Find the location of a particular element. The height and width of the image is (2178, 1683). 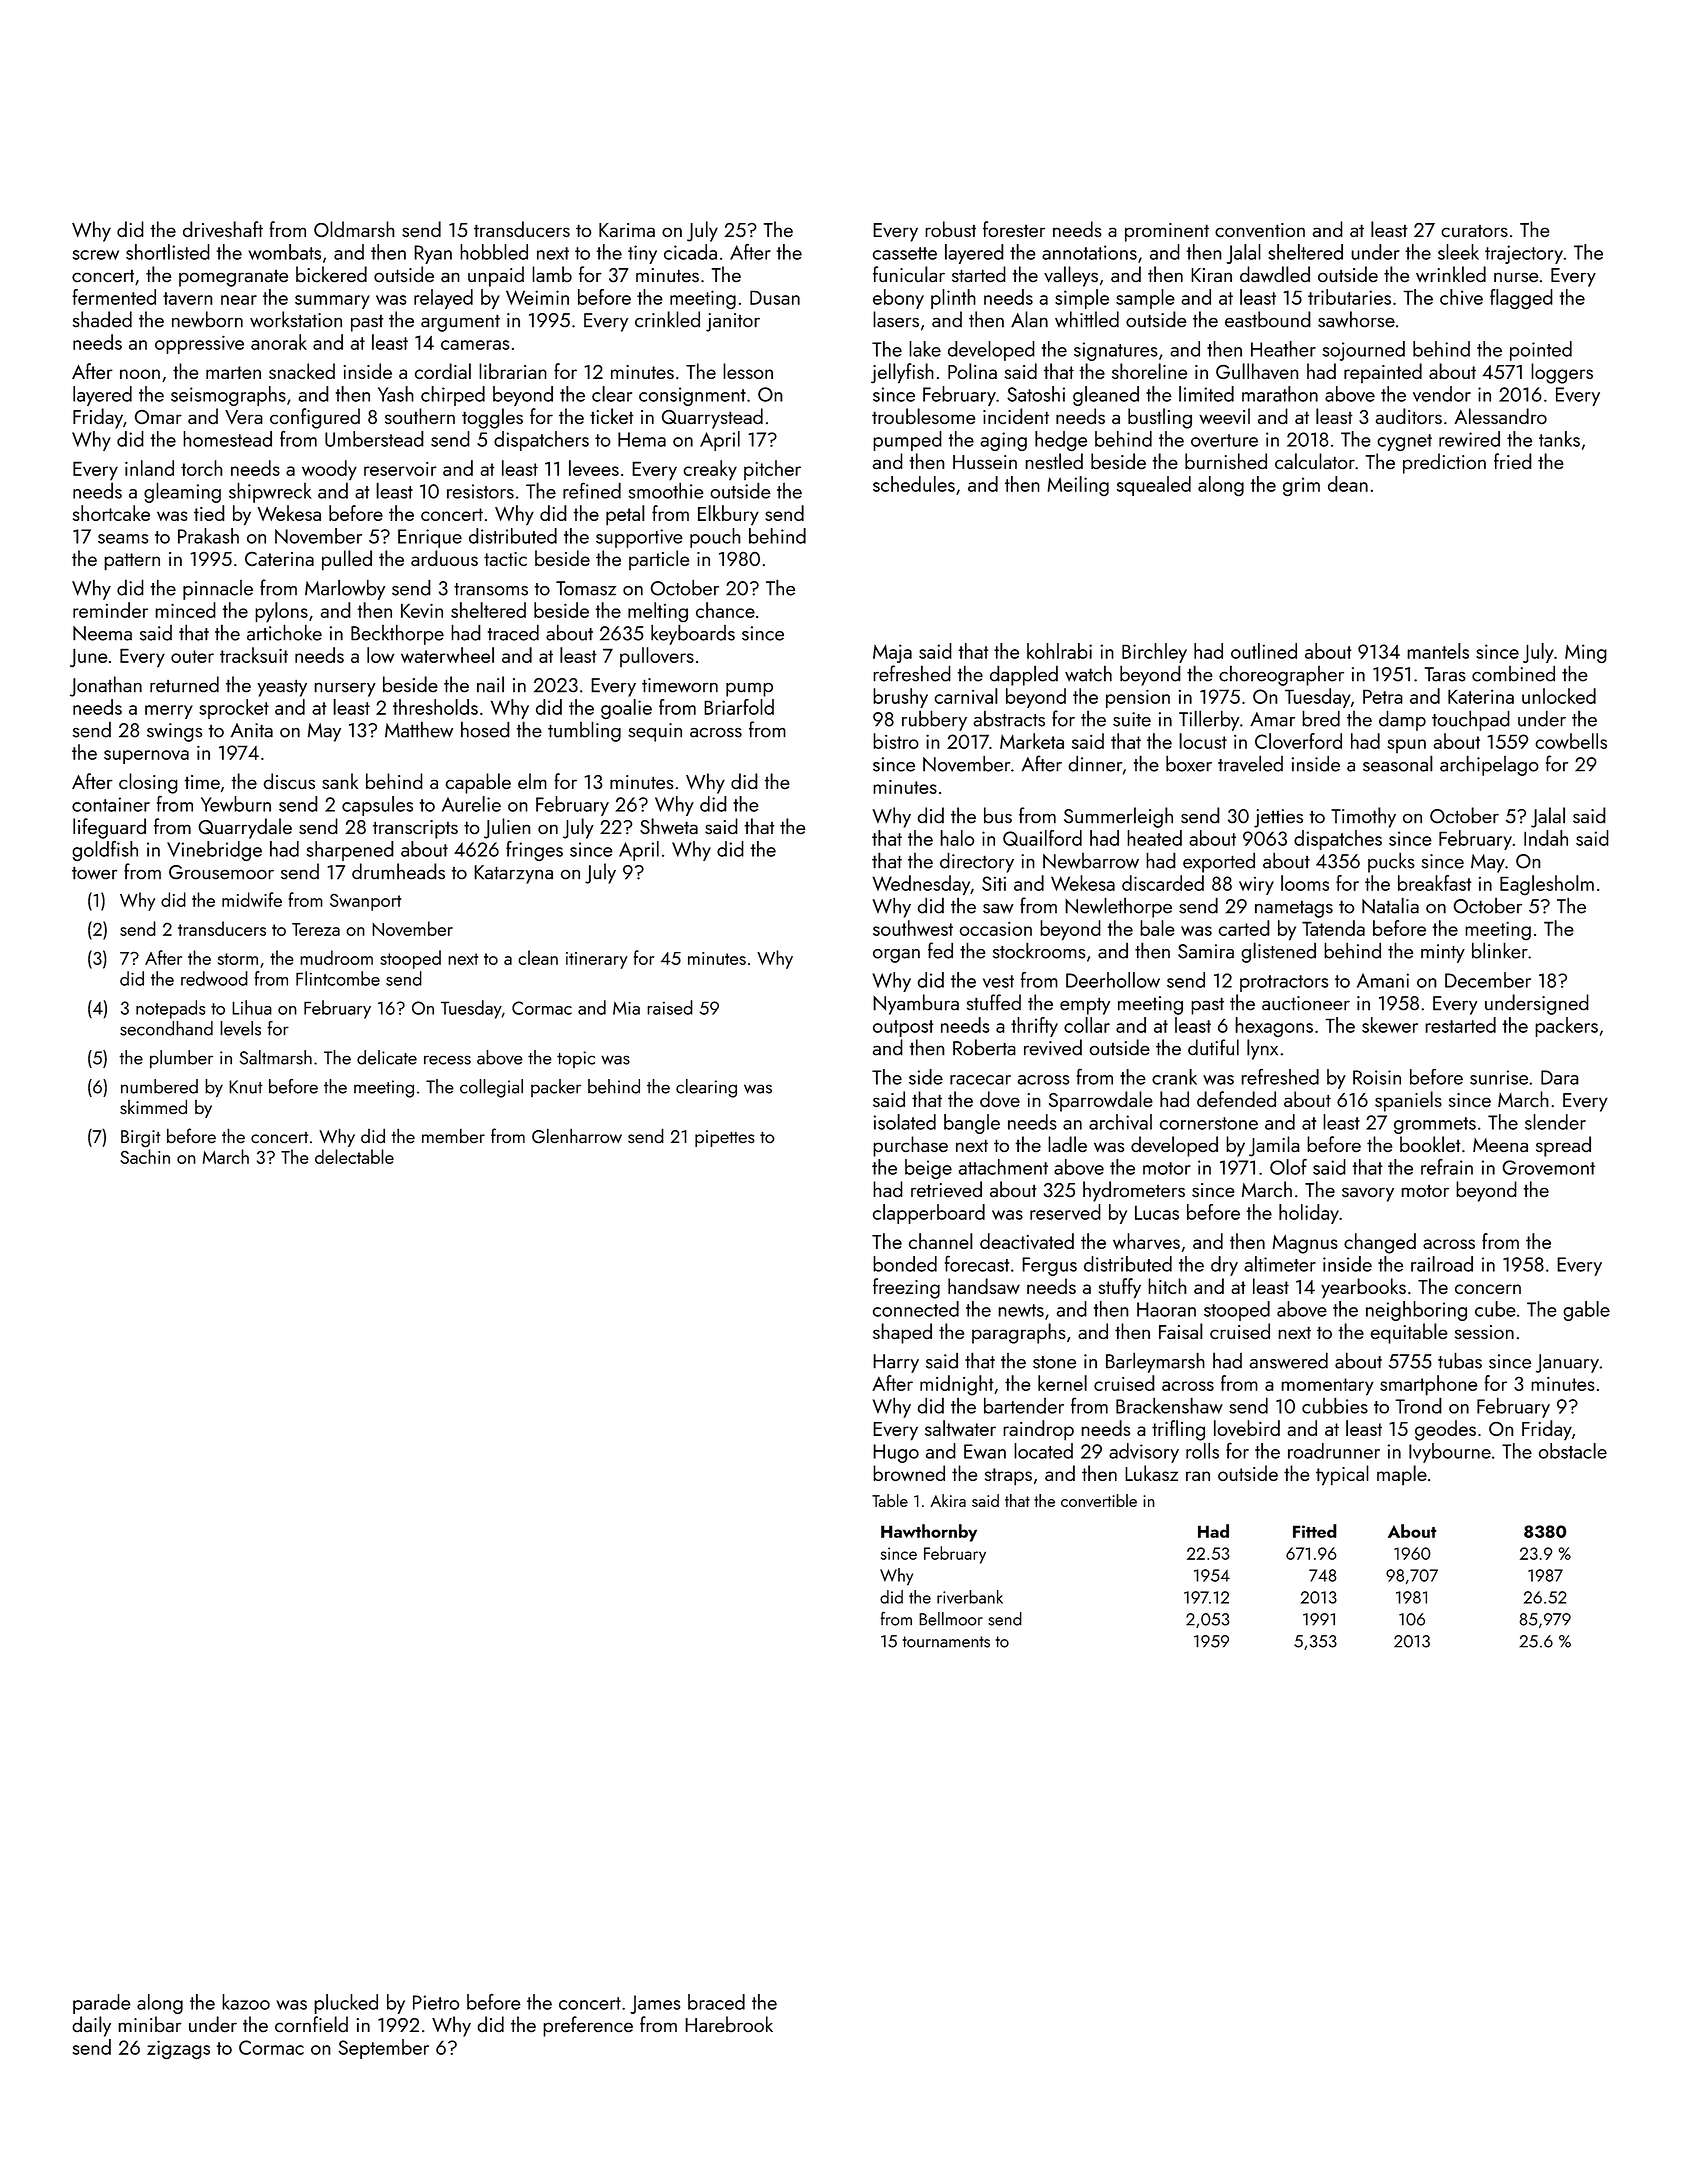

cornfield is located at coordinates (311, 2024).
